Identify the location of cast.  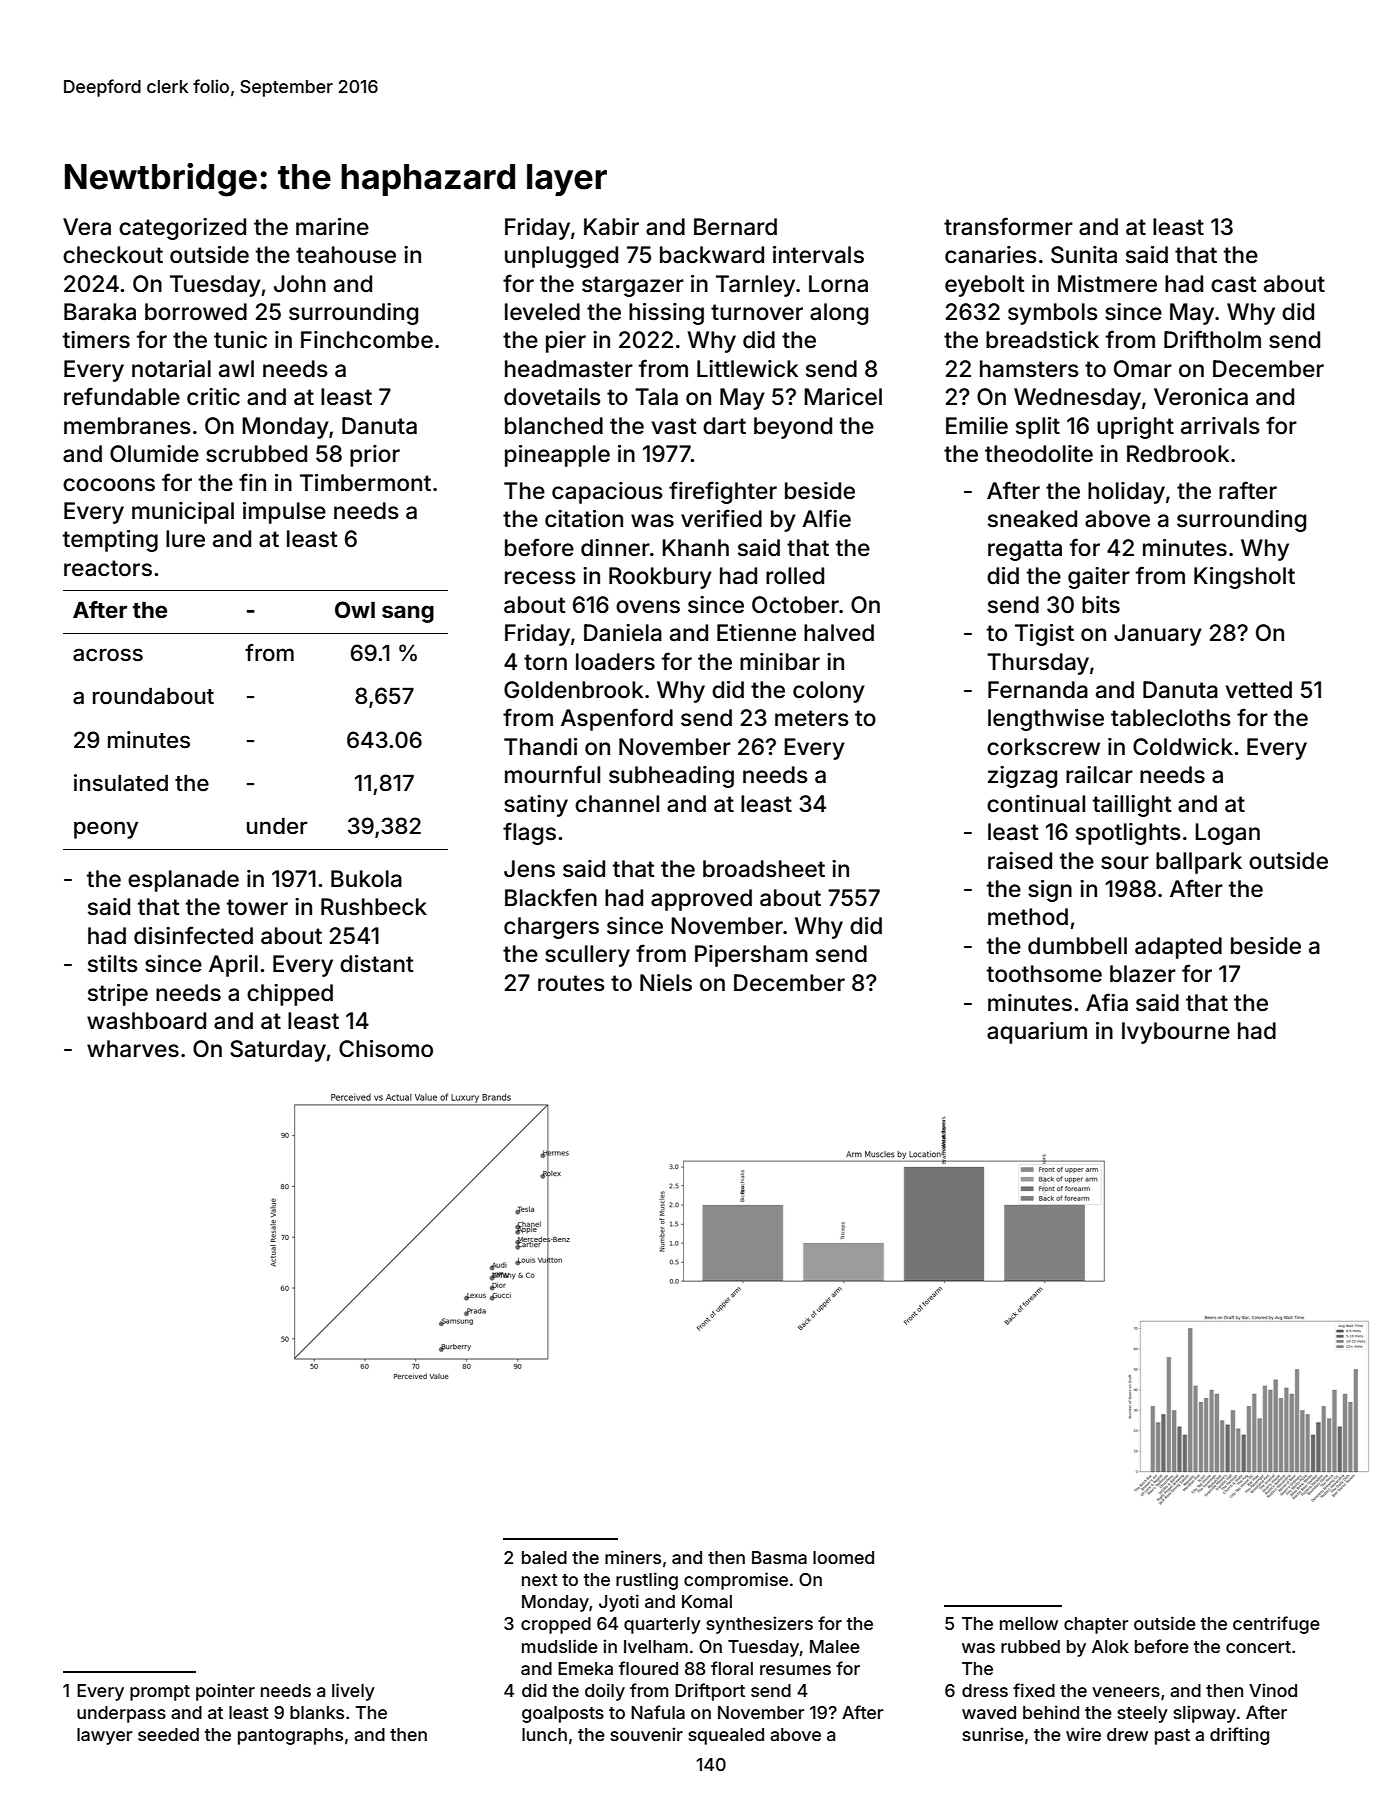
(1234, 284).
